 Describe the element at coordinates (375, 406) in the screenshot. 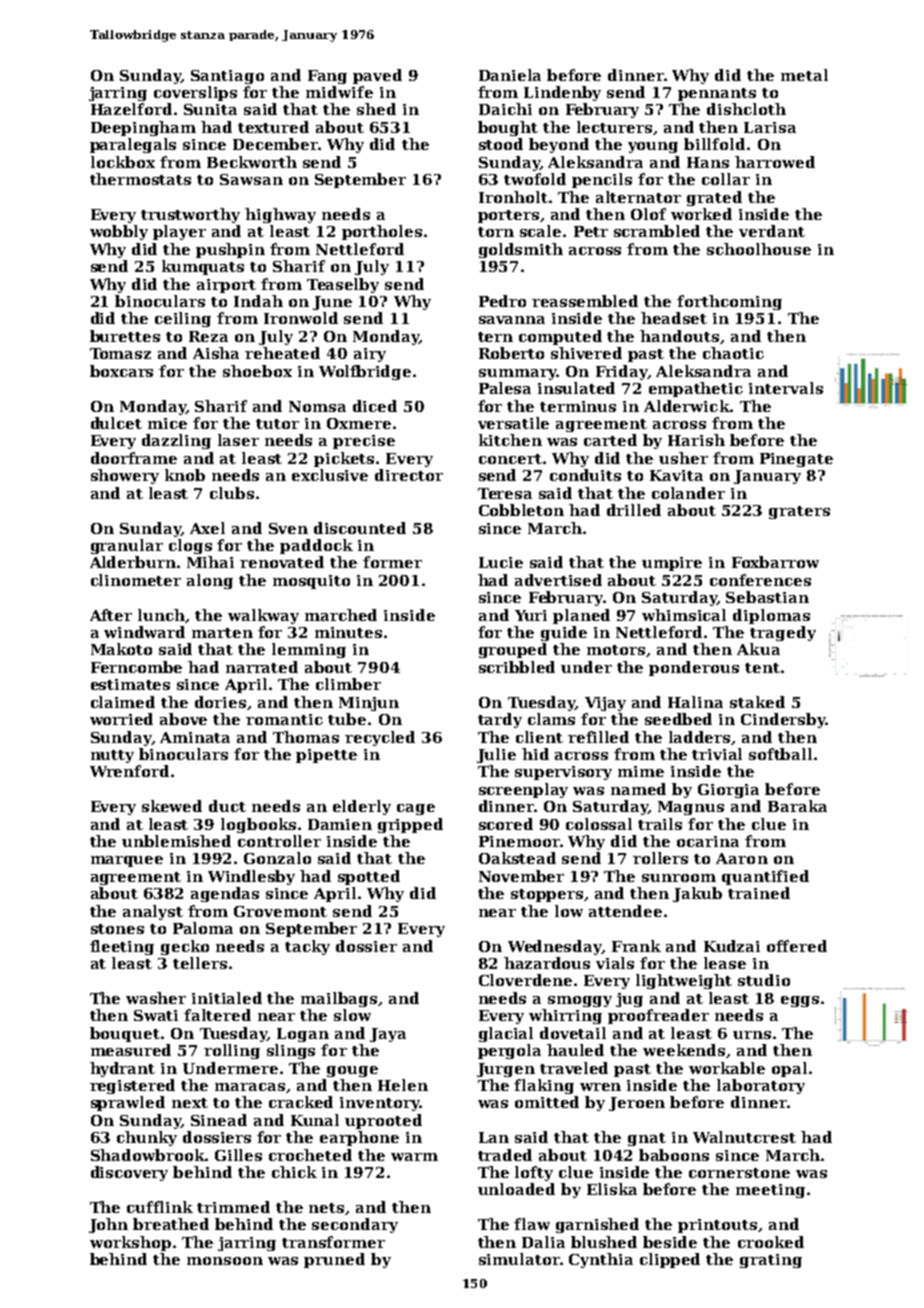

I see `diced` at that location.
